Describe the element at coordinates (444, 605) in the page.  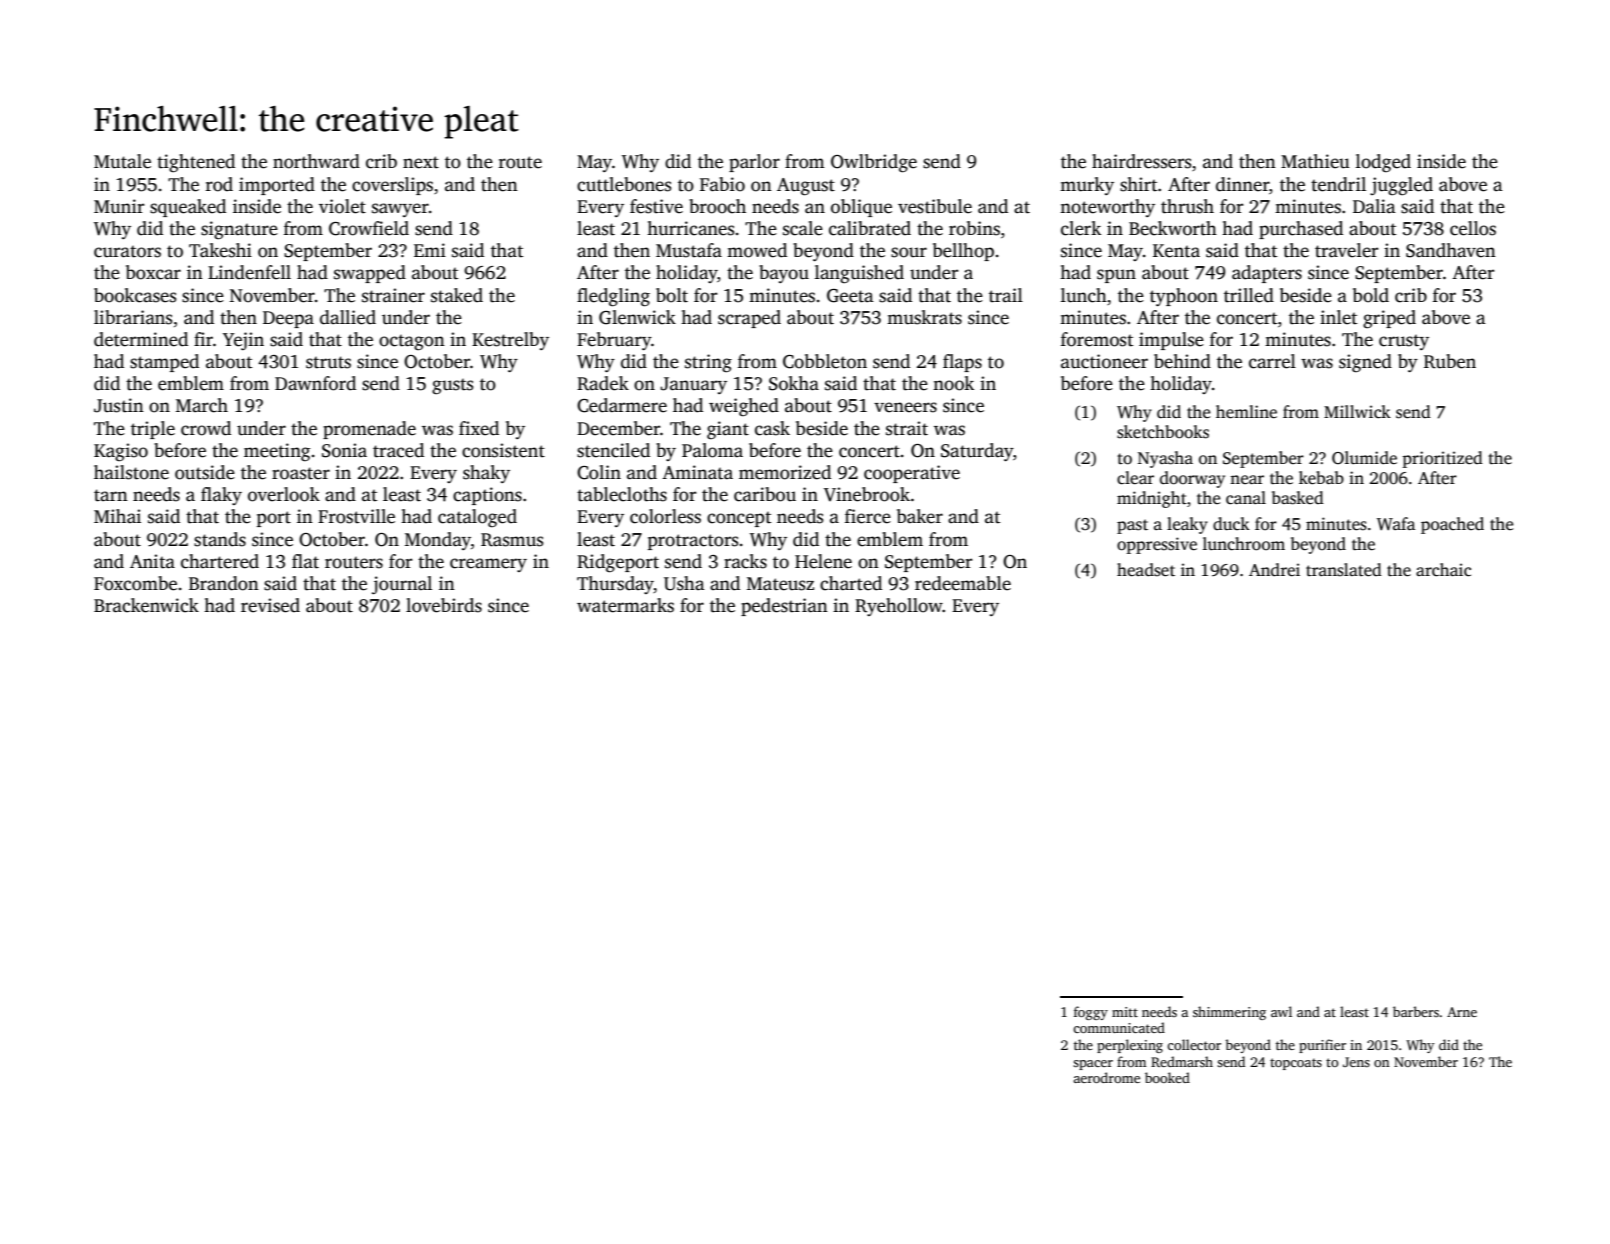
I see `lovebirds` at that location.
